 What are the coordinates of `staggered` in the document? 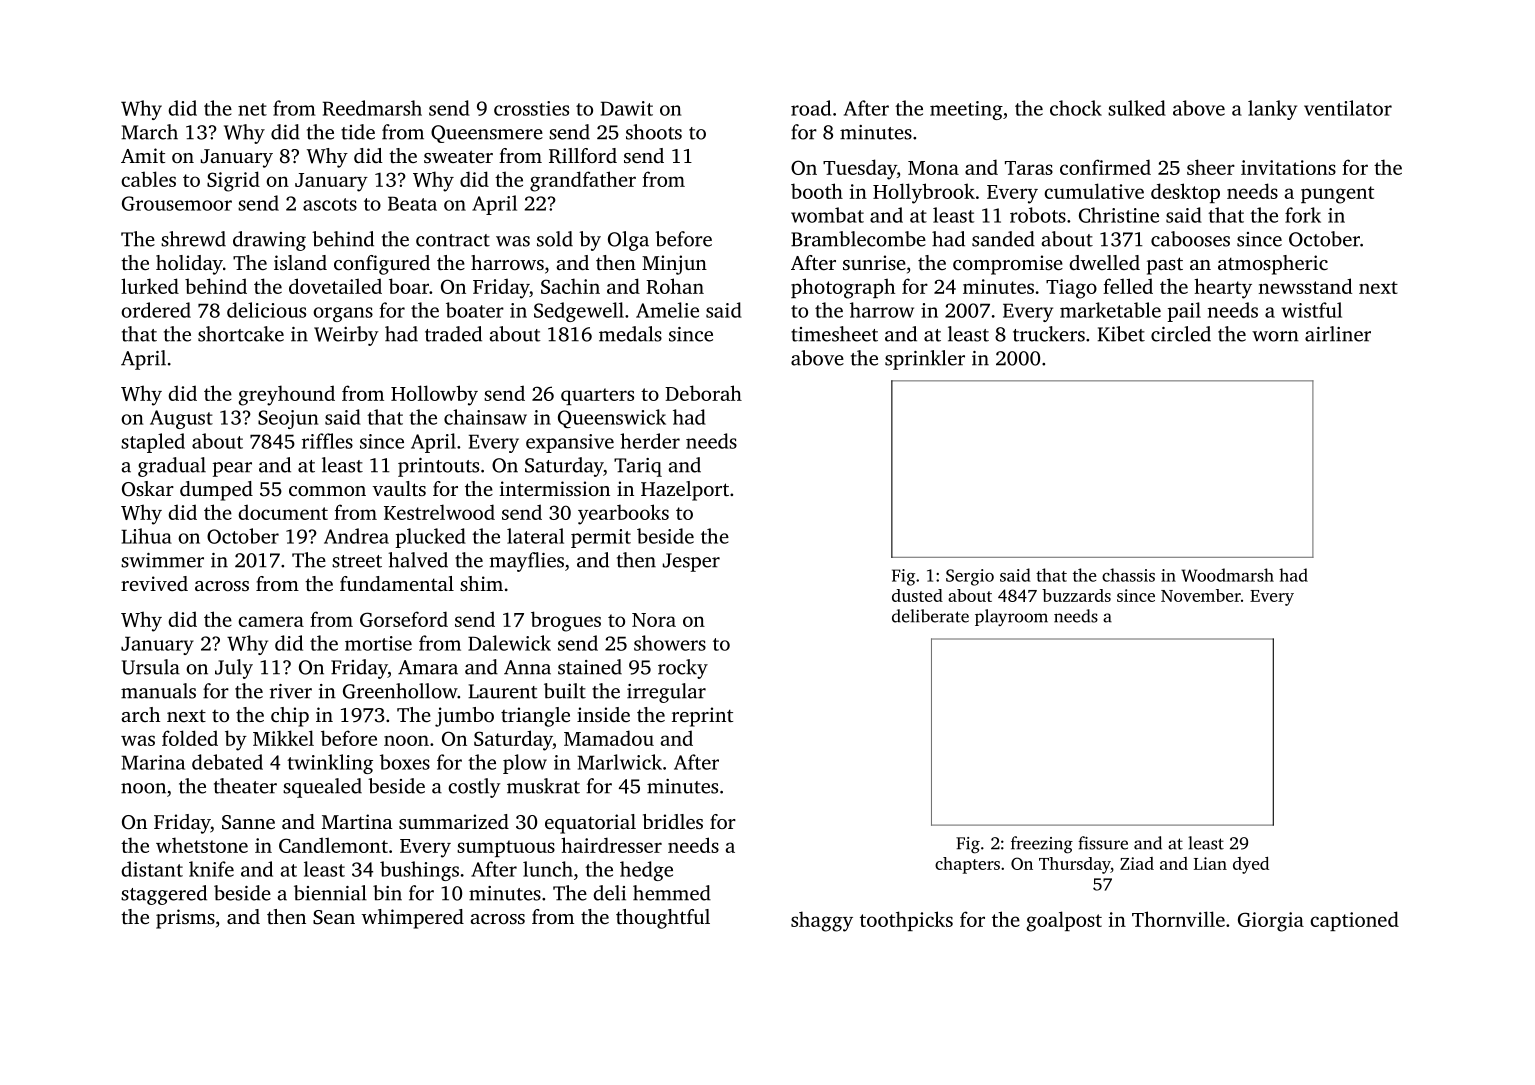 It's located at (164, 895).
